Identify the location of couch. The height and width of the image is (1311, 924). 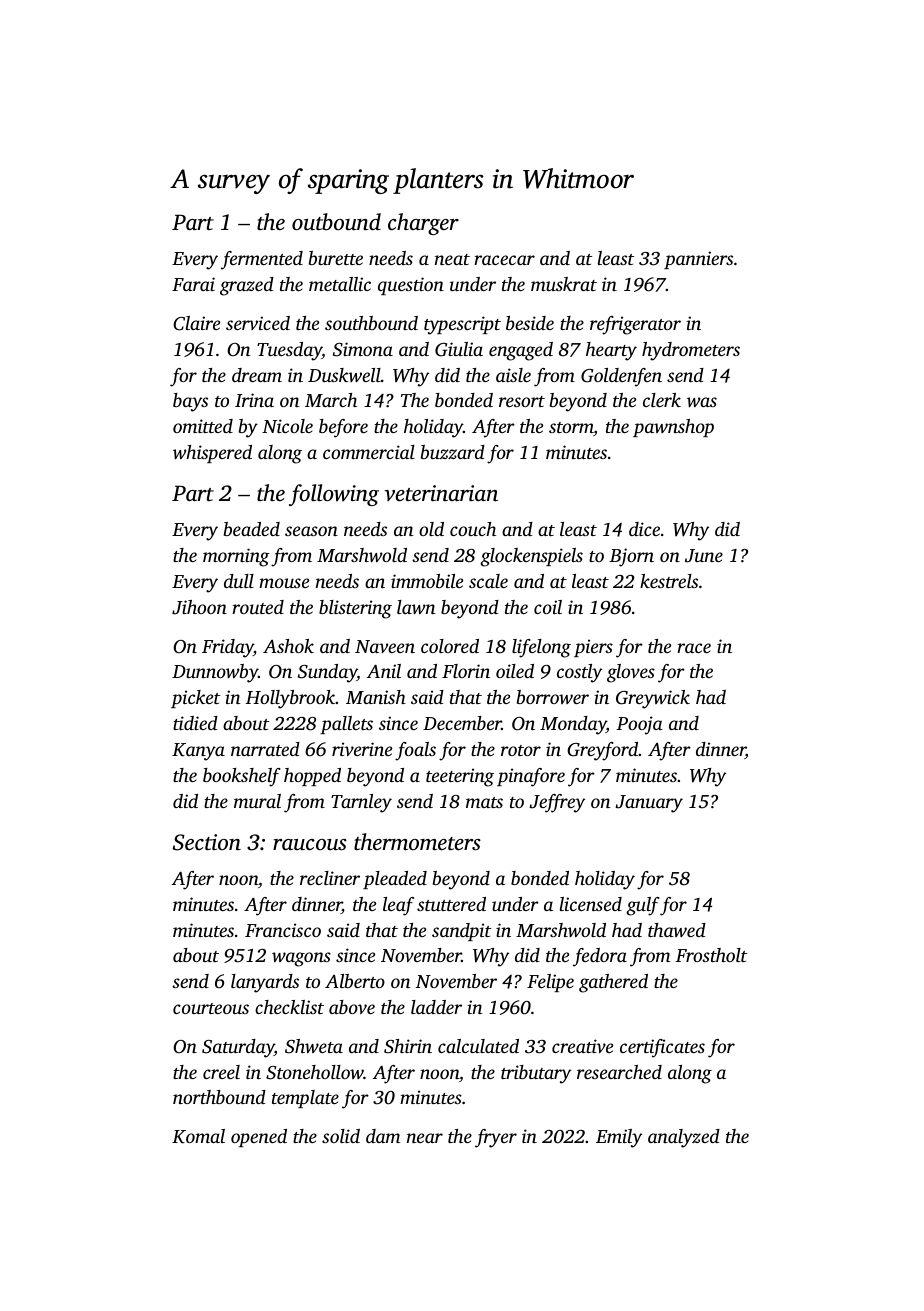
(473, 529).
